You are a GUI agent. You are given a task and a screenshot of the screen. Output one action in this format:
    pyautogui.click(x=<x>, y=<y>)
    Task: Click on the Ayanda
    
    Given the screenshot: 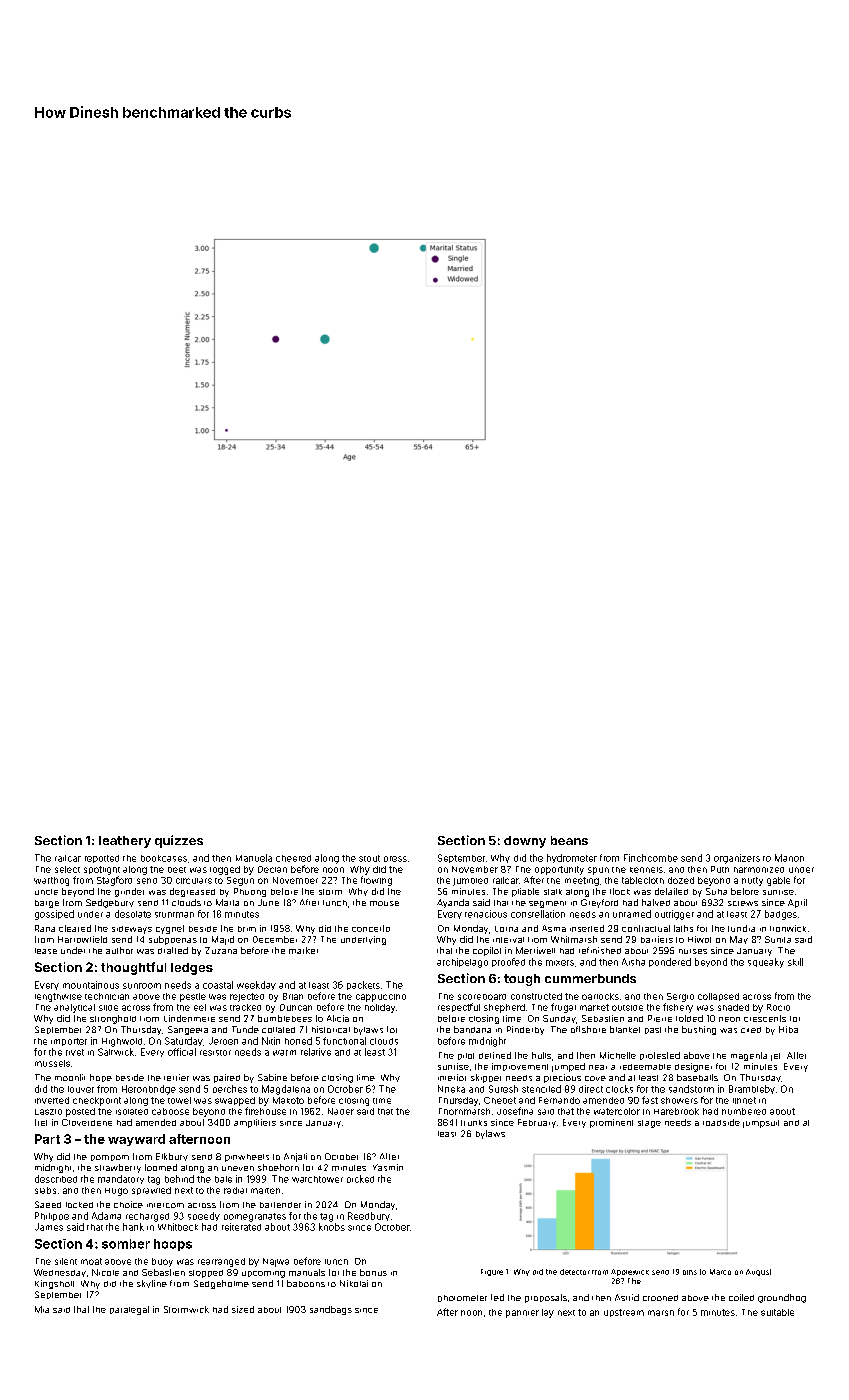 What is the action you would take?
    pyautogui.click(x=453, y=903)
